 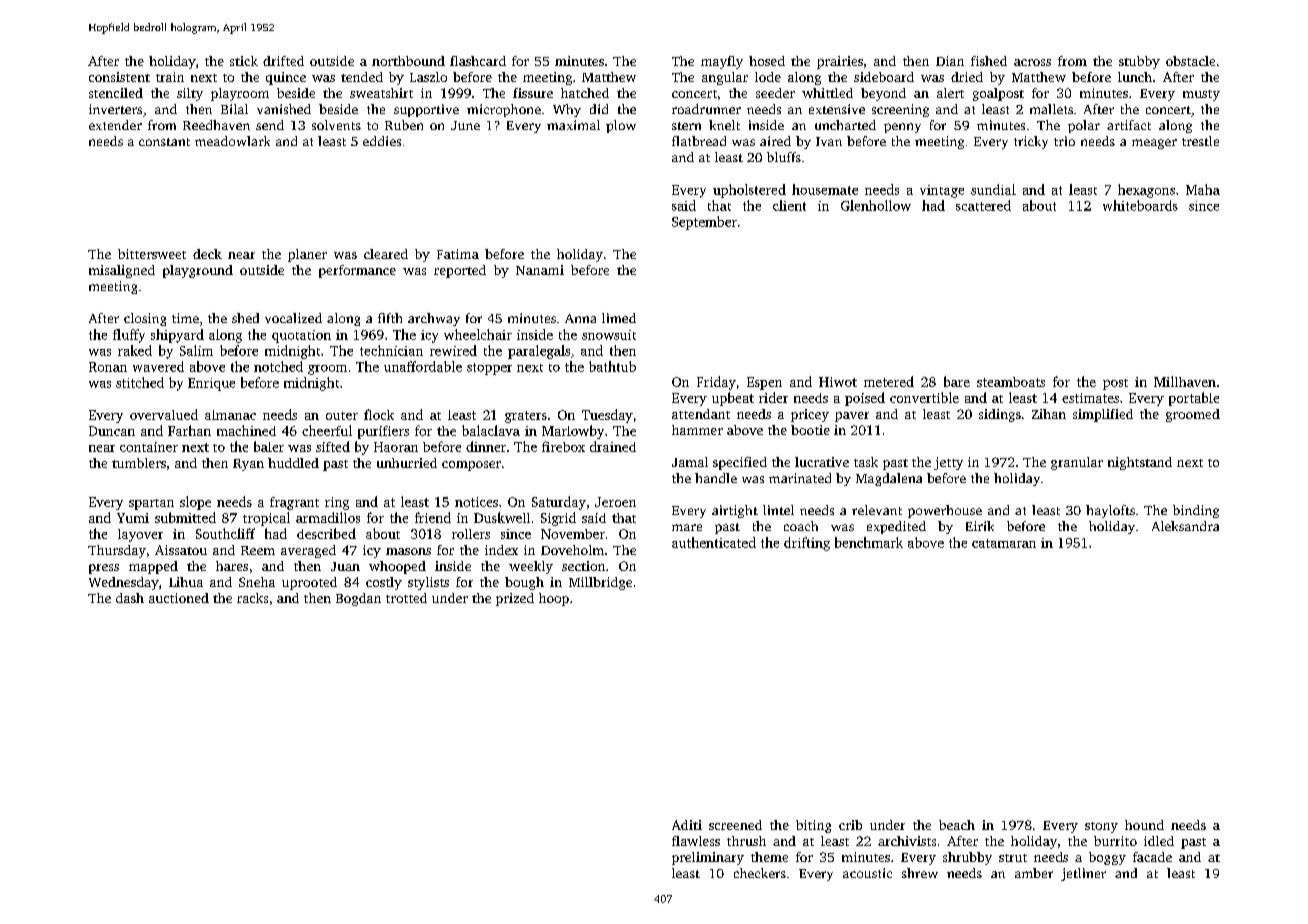 What do you see at coordinates (357, 271) in the screenshot?
I see `performance` at bounding box center [357, 271].
